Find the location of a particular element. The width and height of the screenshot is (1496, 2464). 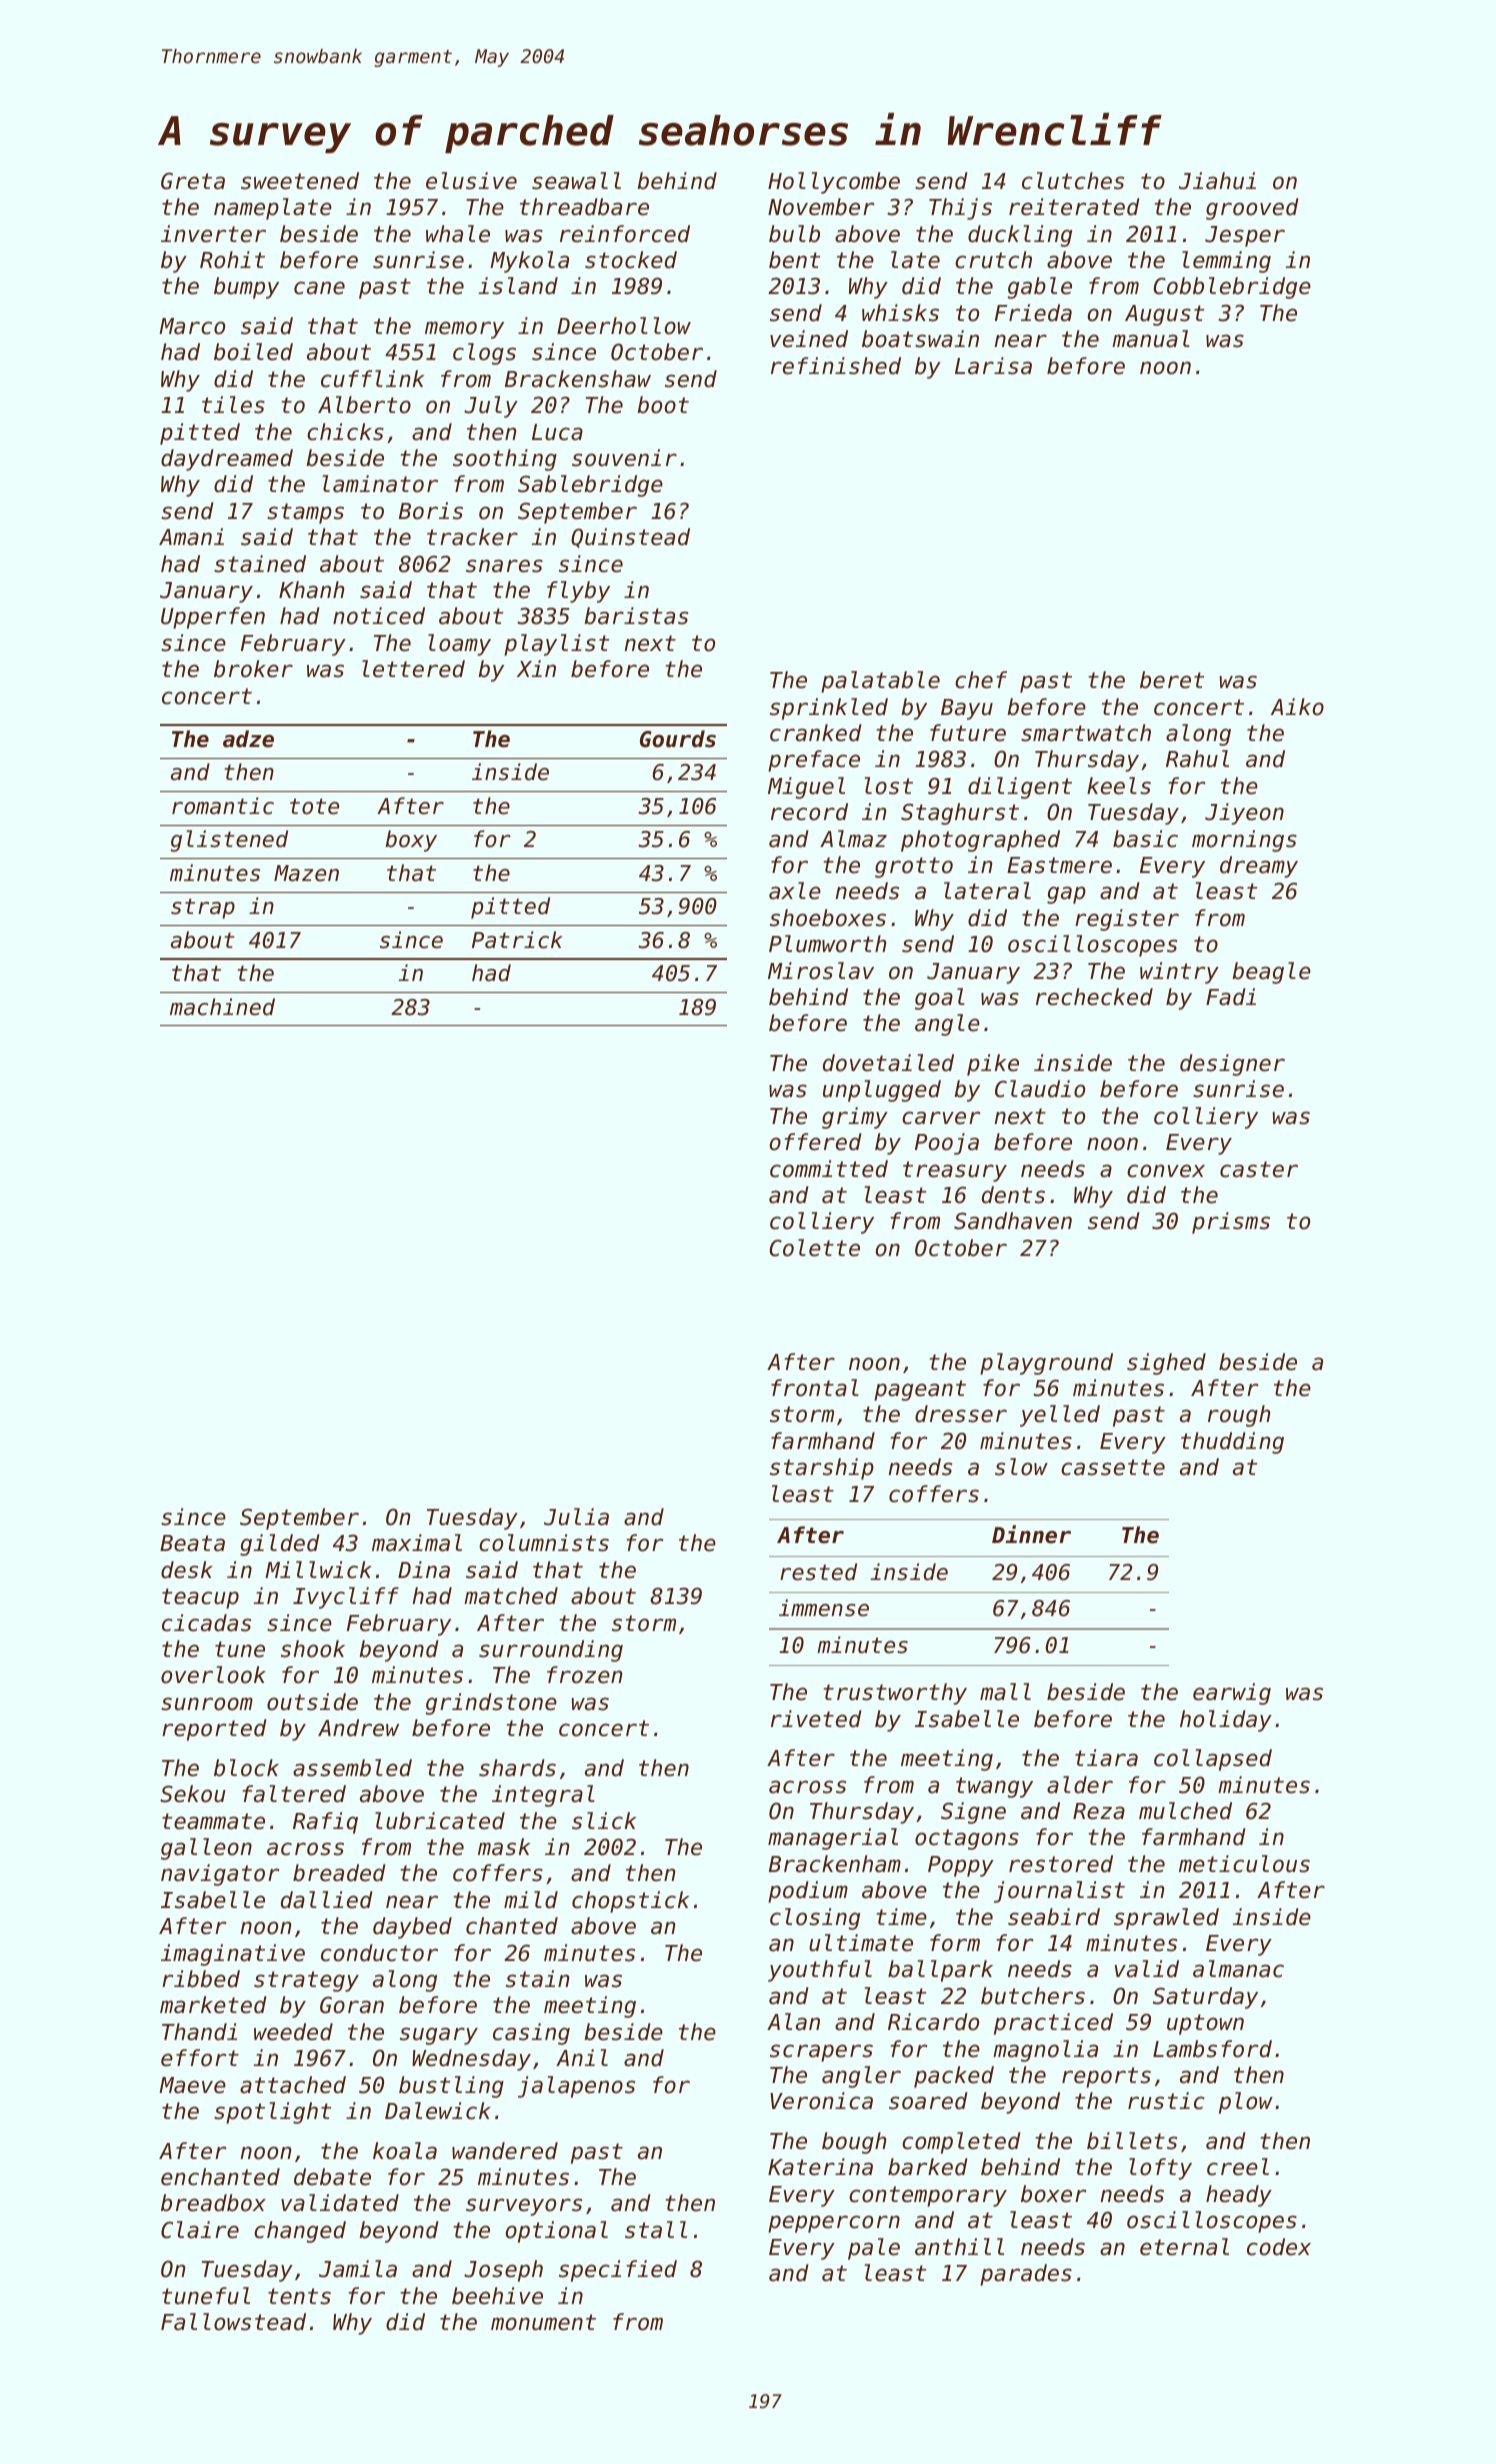

almanac is located at coordinates (1238, 1969).
